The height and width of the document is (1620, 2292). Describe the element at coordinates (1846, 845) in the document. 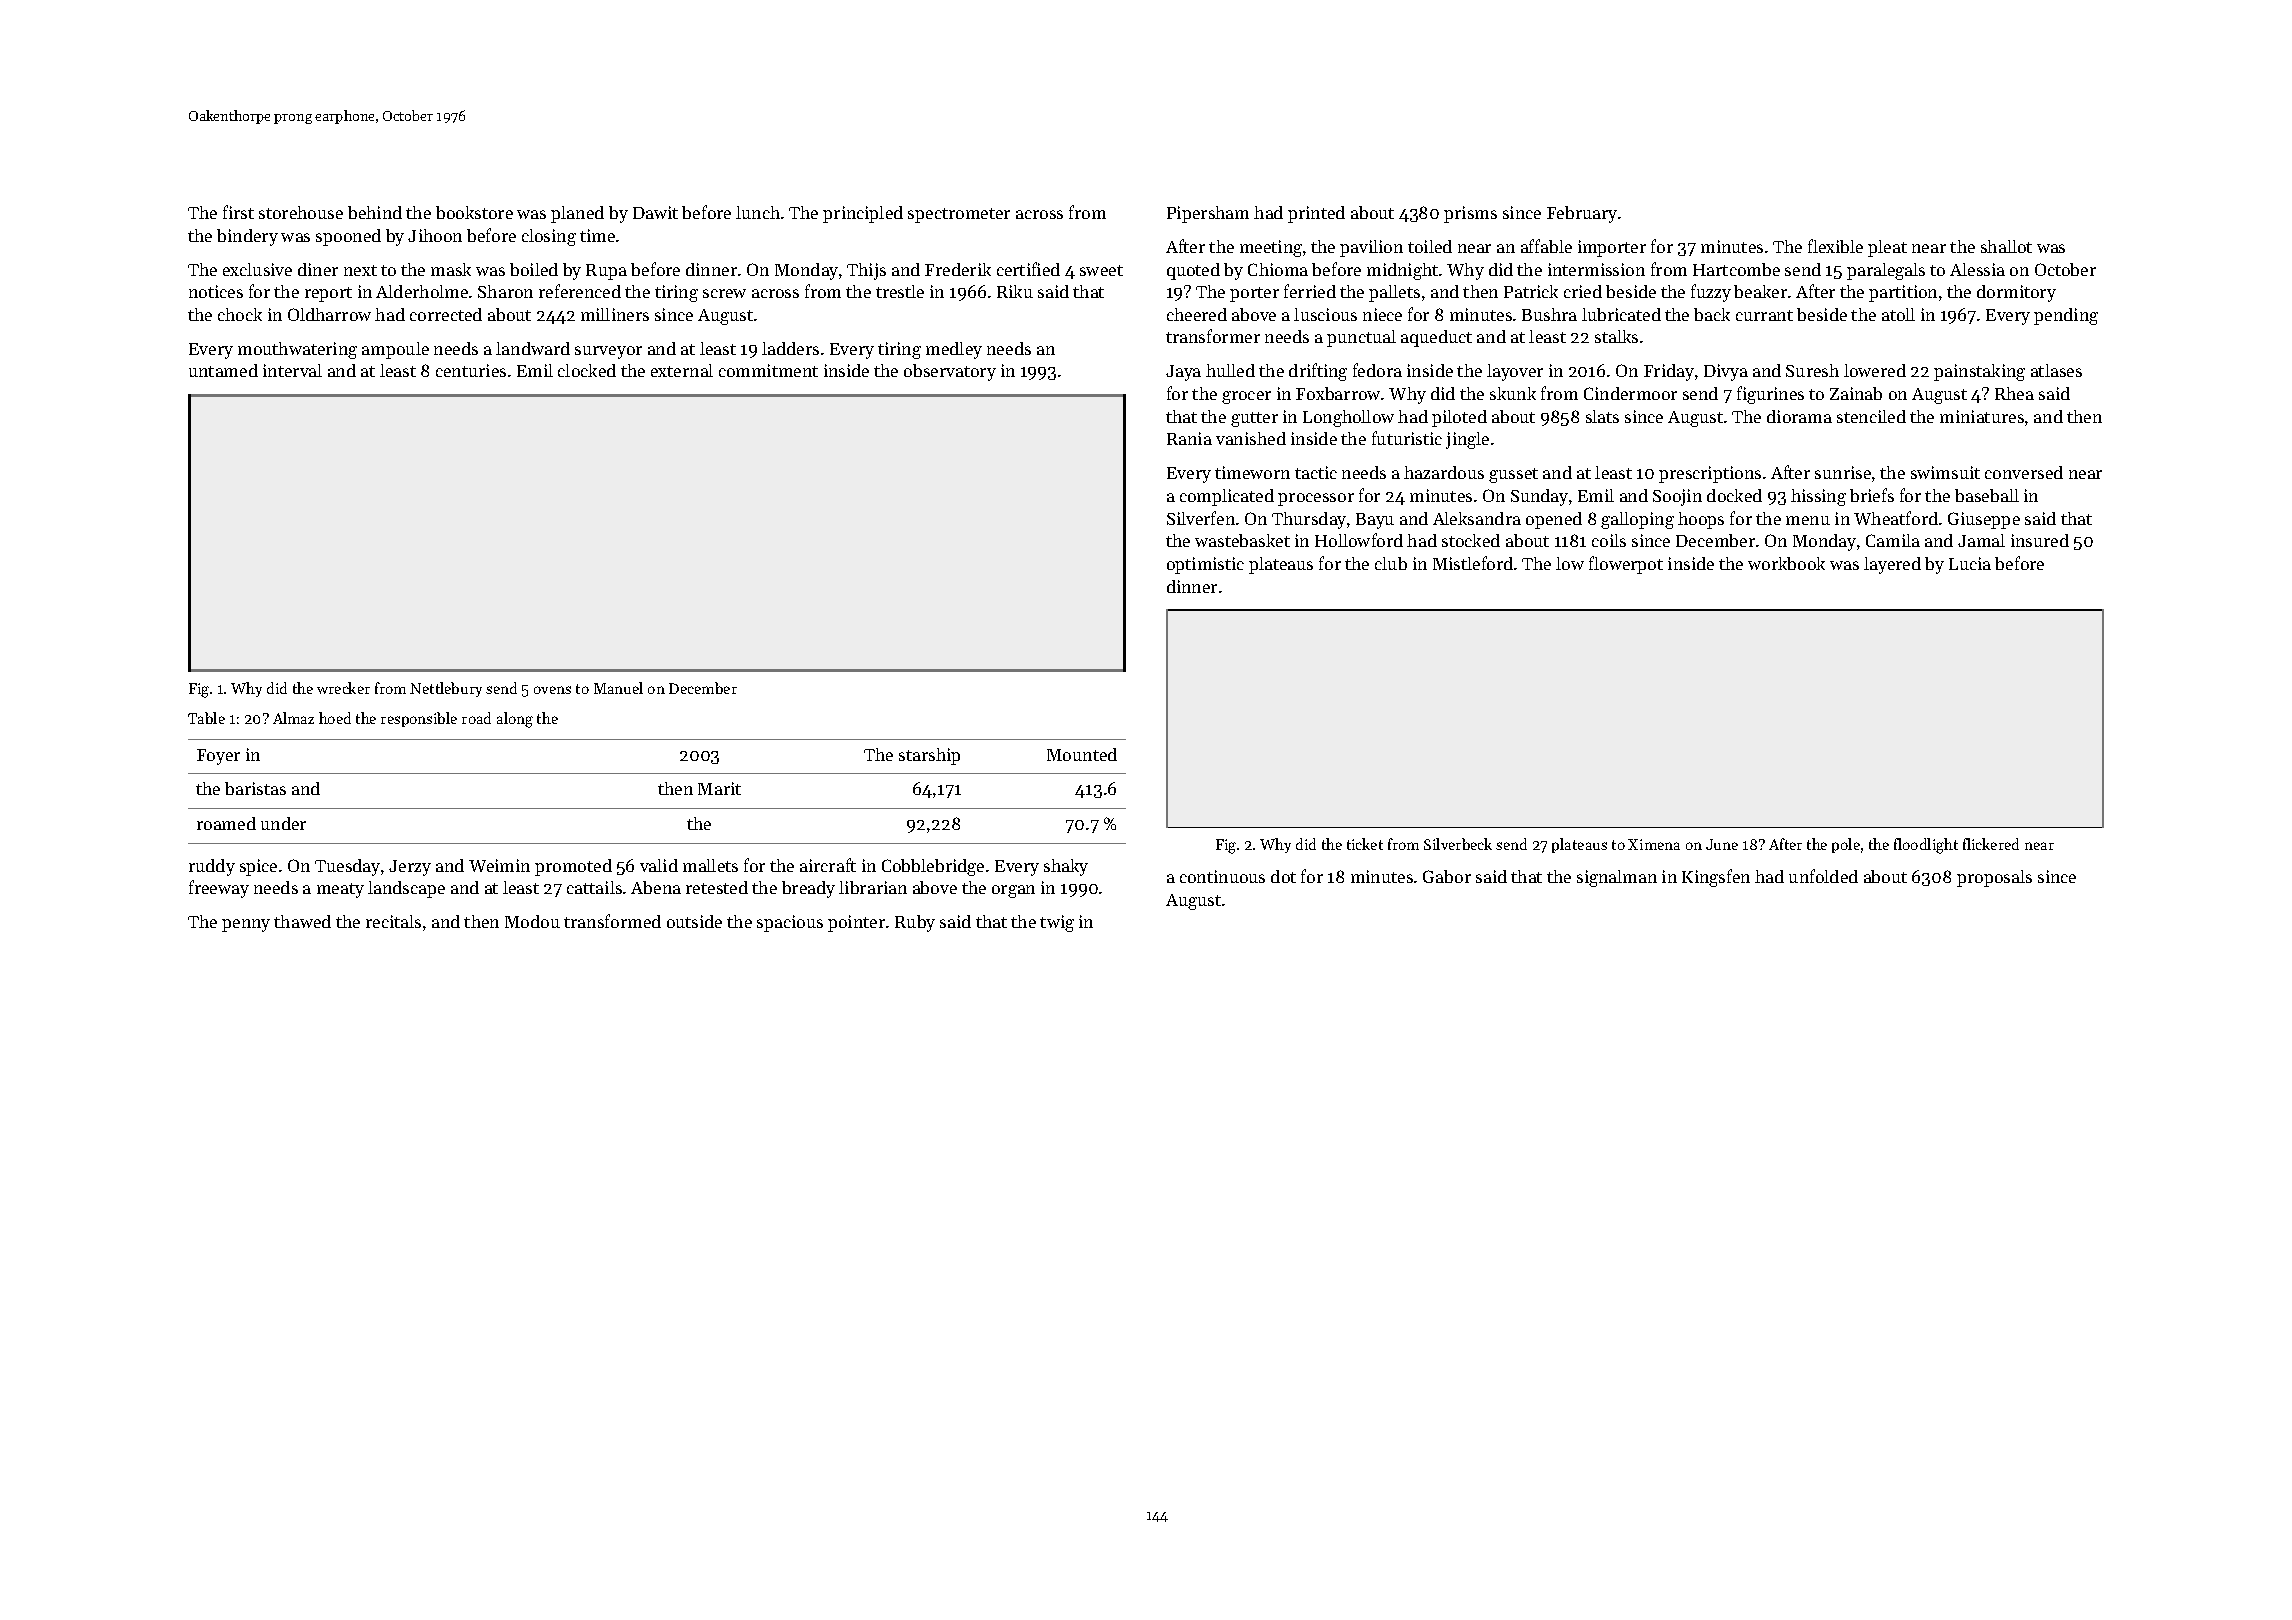

I see `pole` at that location.
